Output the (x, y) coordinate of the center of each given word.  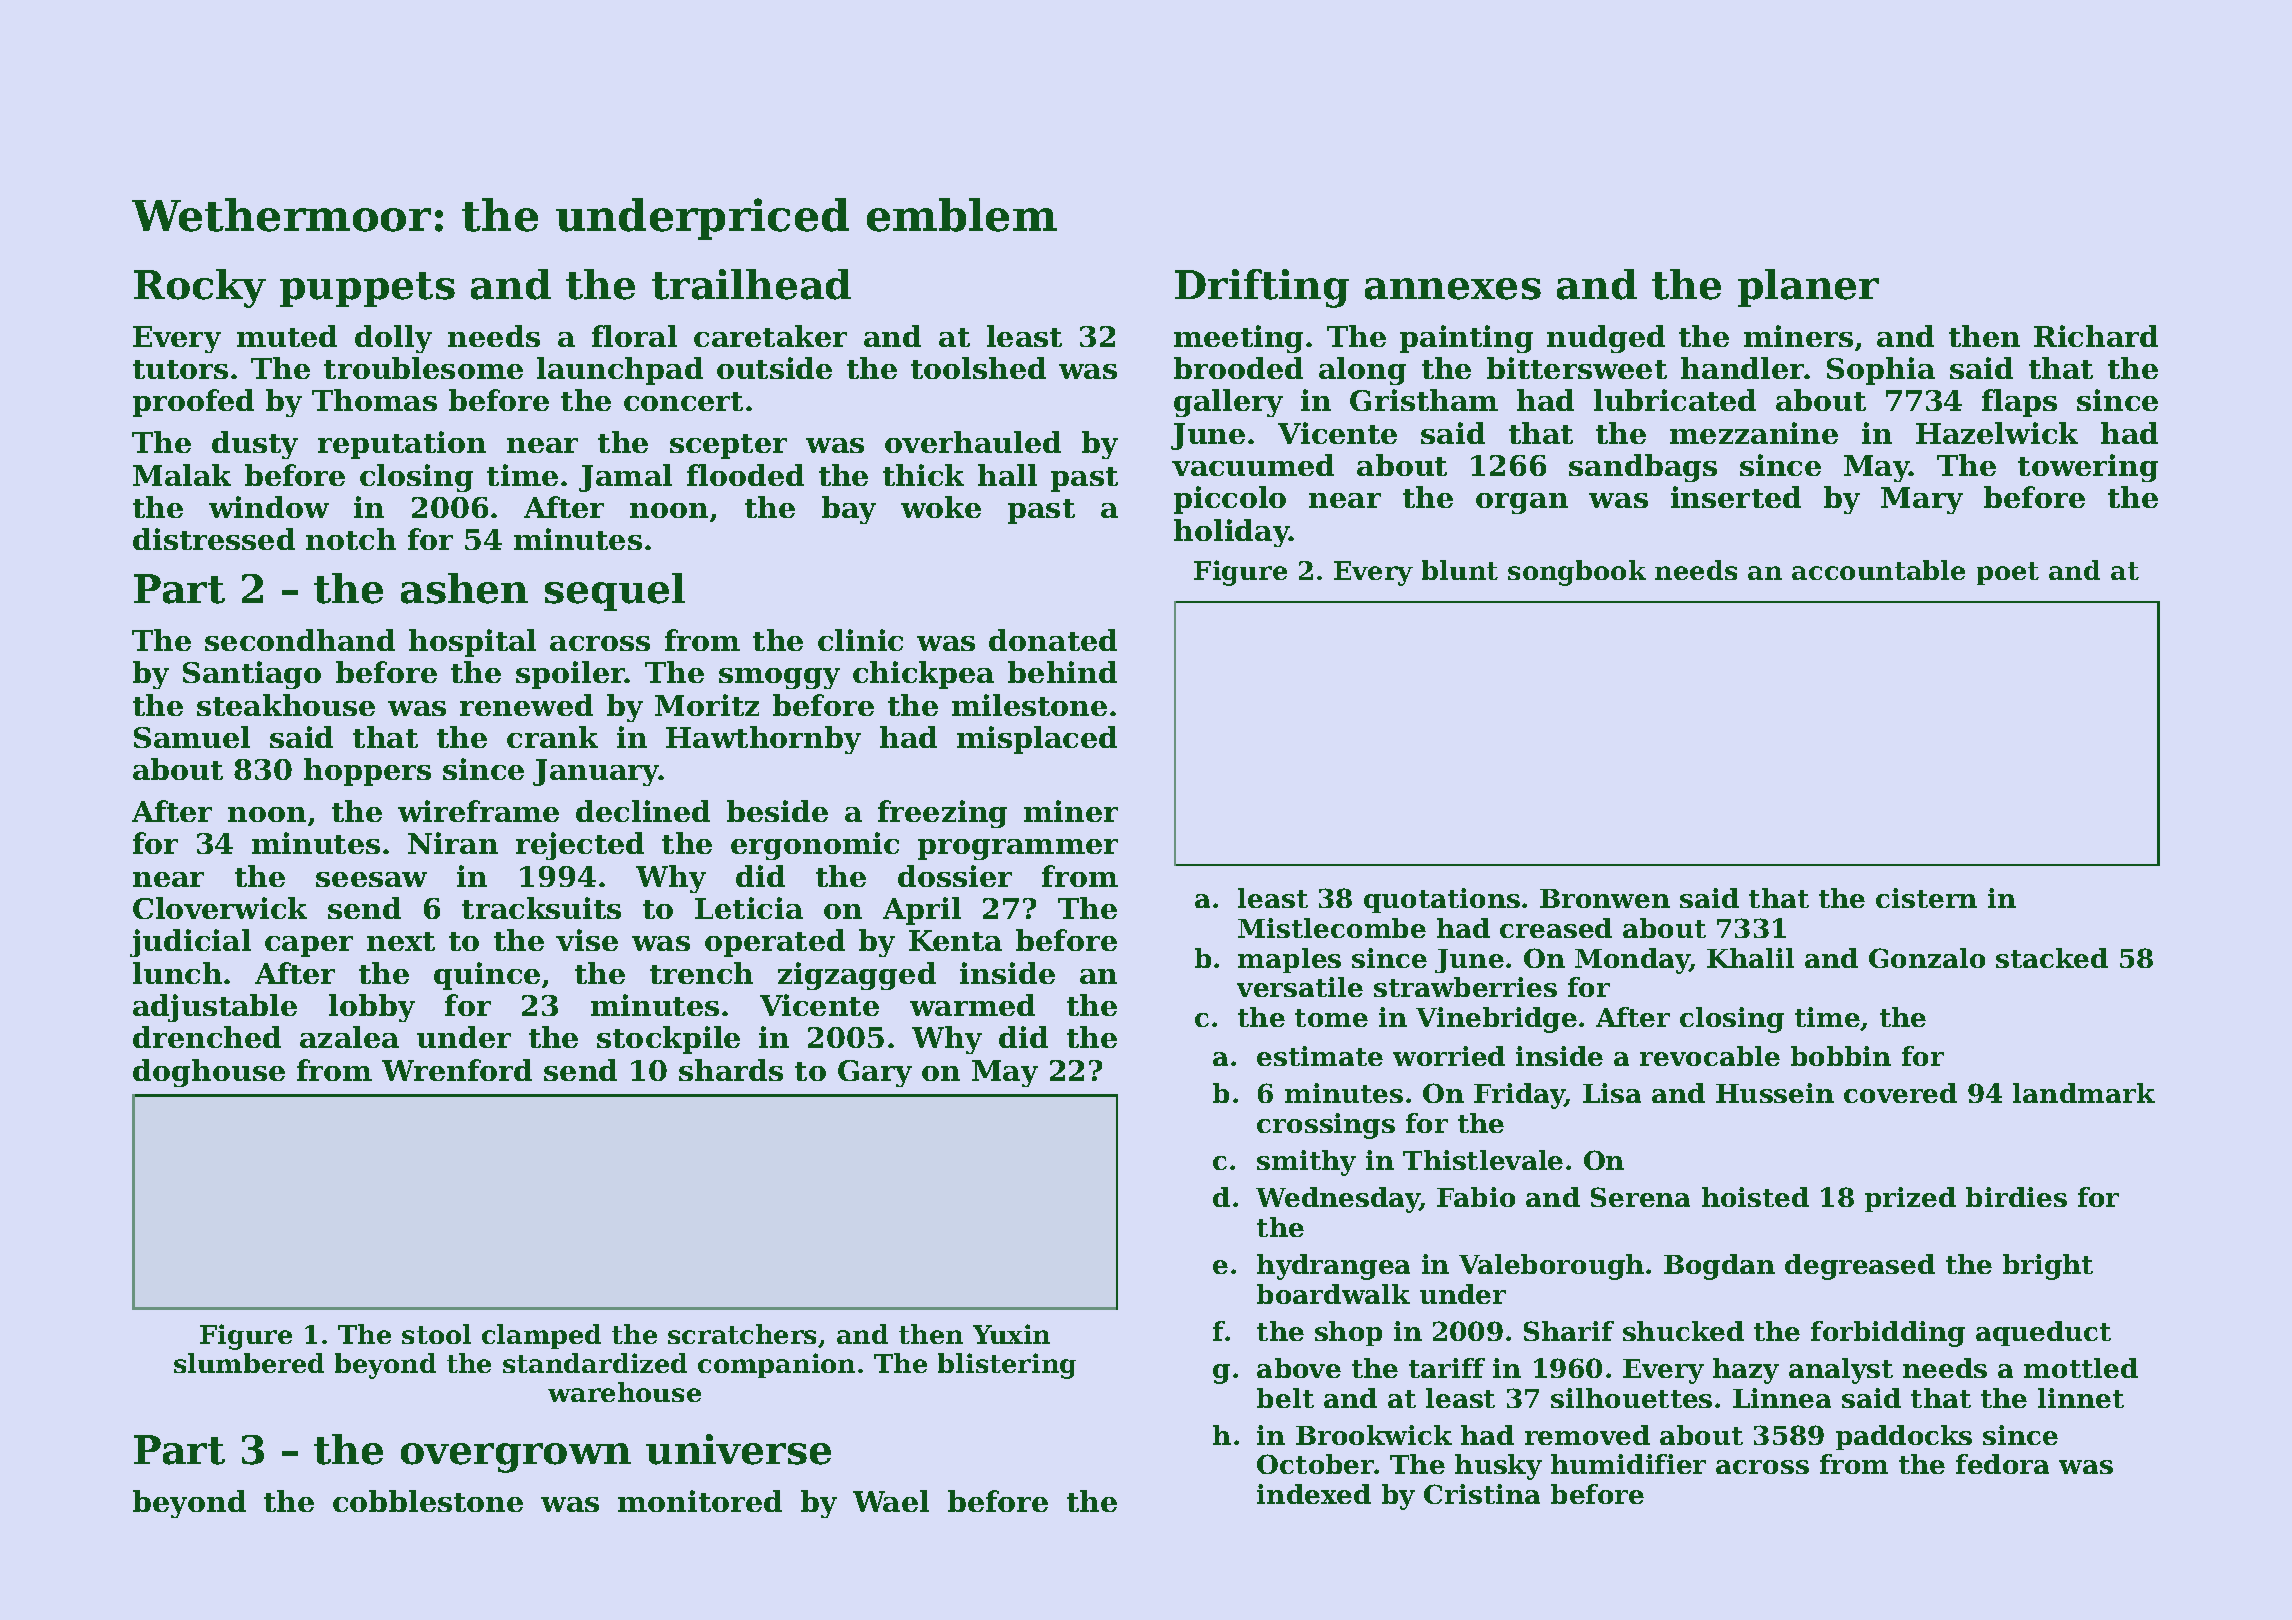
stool (436, 1334)
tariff (1447, 1368)
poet (2008, 573)
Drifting (1262, 288)
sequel (615, 592)
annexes (1453, 289)
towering (2088, 468)
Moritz (707, 705)
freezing (942, 814)
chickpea (923, 675)
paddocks (1904, 1437)
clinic (860, 640)
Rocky (200, 288)
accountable (1878, 570)
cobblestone (428, 1501)
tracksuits (541, 908)
